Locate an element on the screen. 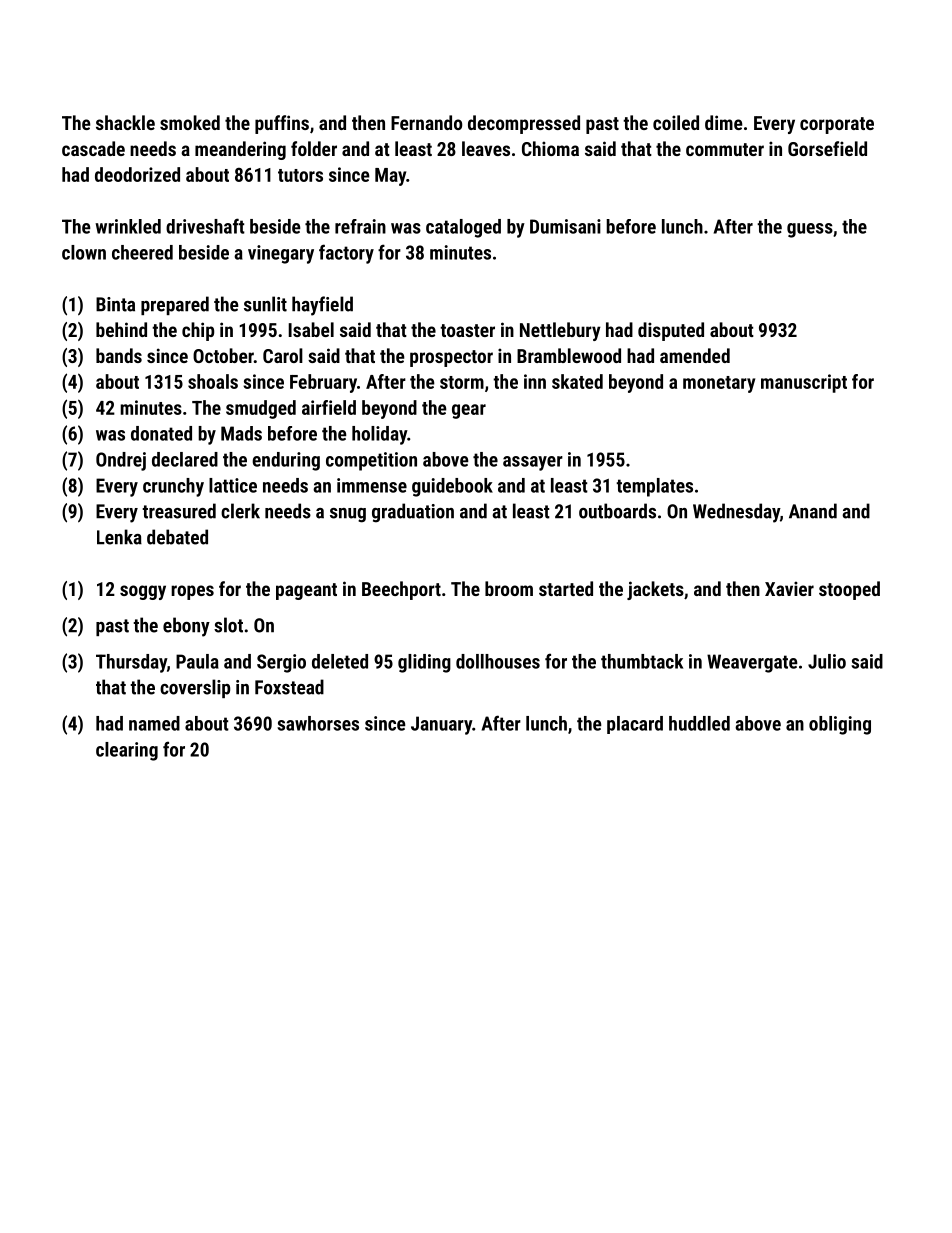  assayer is located at coordinates (533, 463).
